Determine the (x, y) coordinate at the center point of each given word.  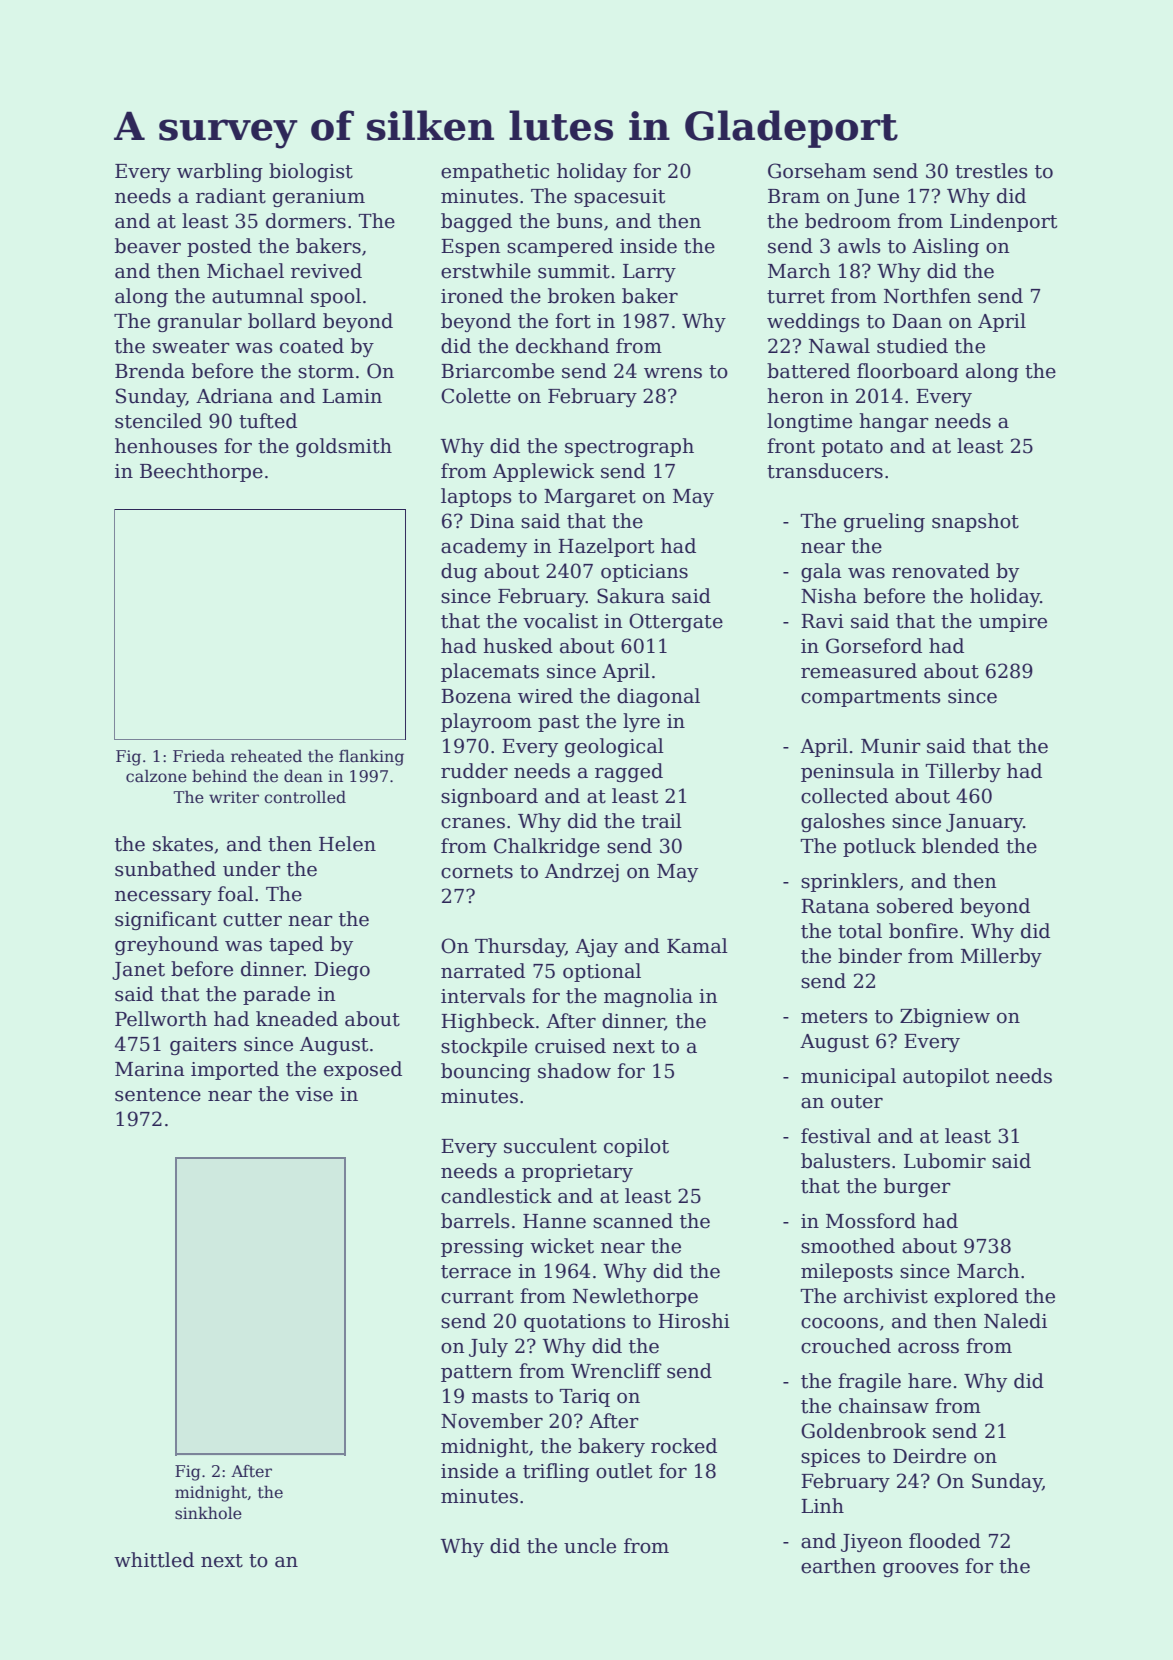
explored (976, 1297)
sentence (158, 1095)
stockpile (484, 1047)
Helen (347, 844)
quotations (575, 1323)
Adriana (234, 396)
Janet (138, 971)
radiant (231, 196)
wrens (673, 373)
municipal (848, 1077)
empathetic (495, 172)
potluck (879, 847)
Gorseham (817, 171)
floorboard (908, 371)
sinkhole (208, 1513)
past (558, 723)
